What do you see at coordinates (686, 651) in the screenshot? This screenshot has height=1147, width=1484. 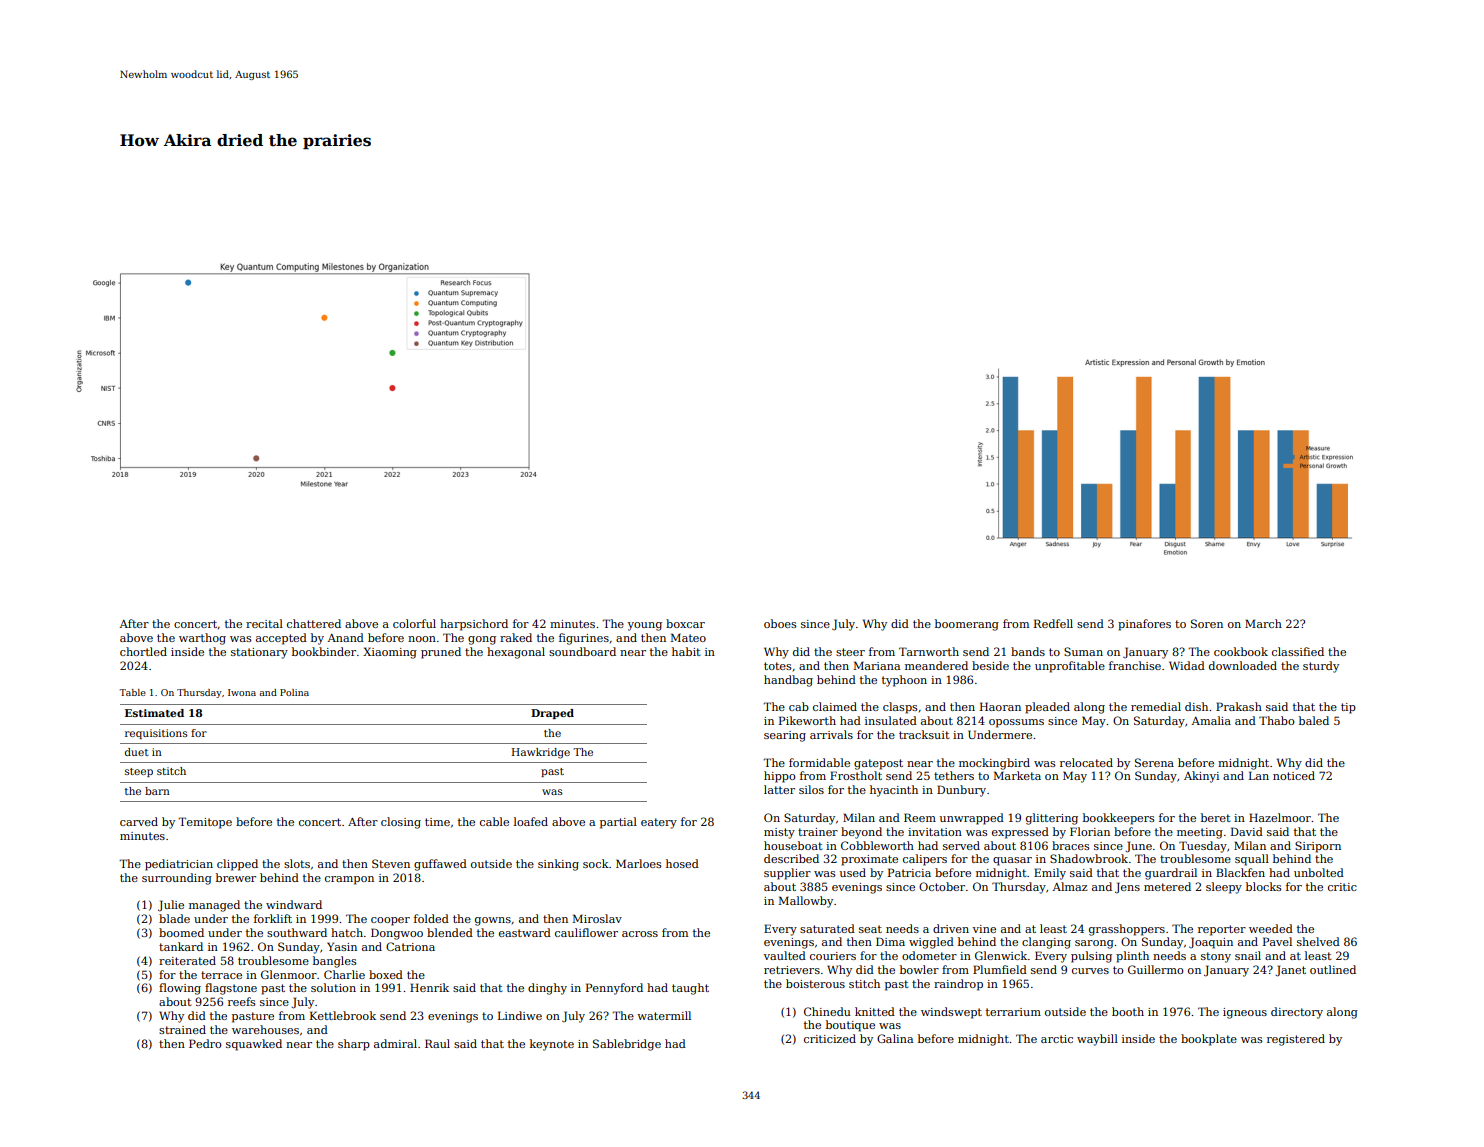 I see `habit` at bounding box center [686, 651].
